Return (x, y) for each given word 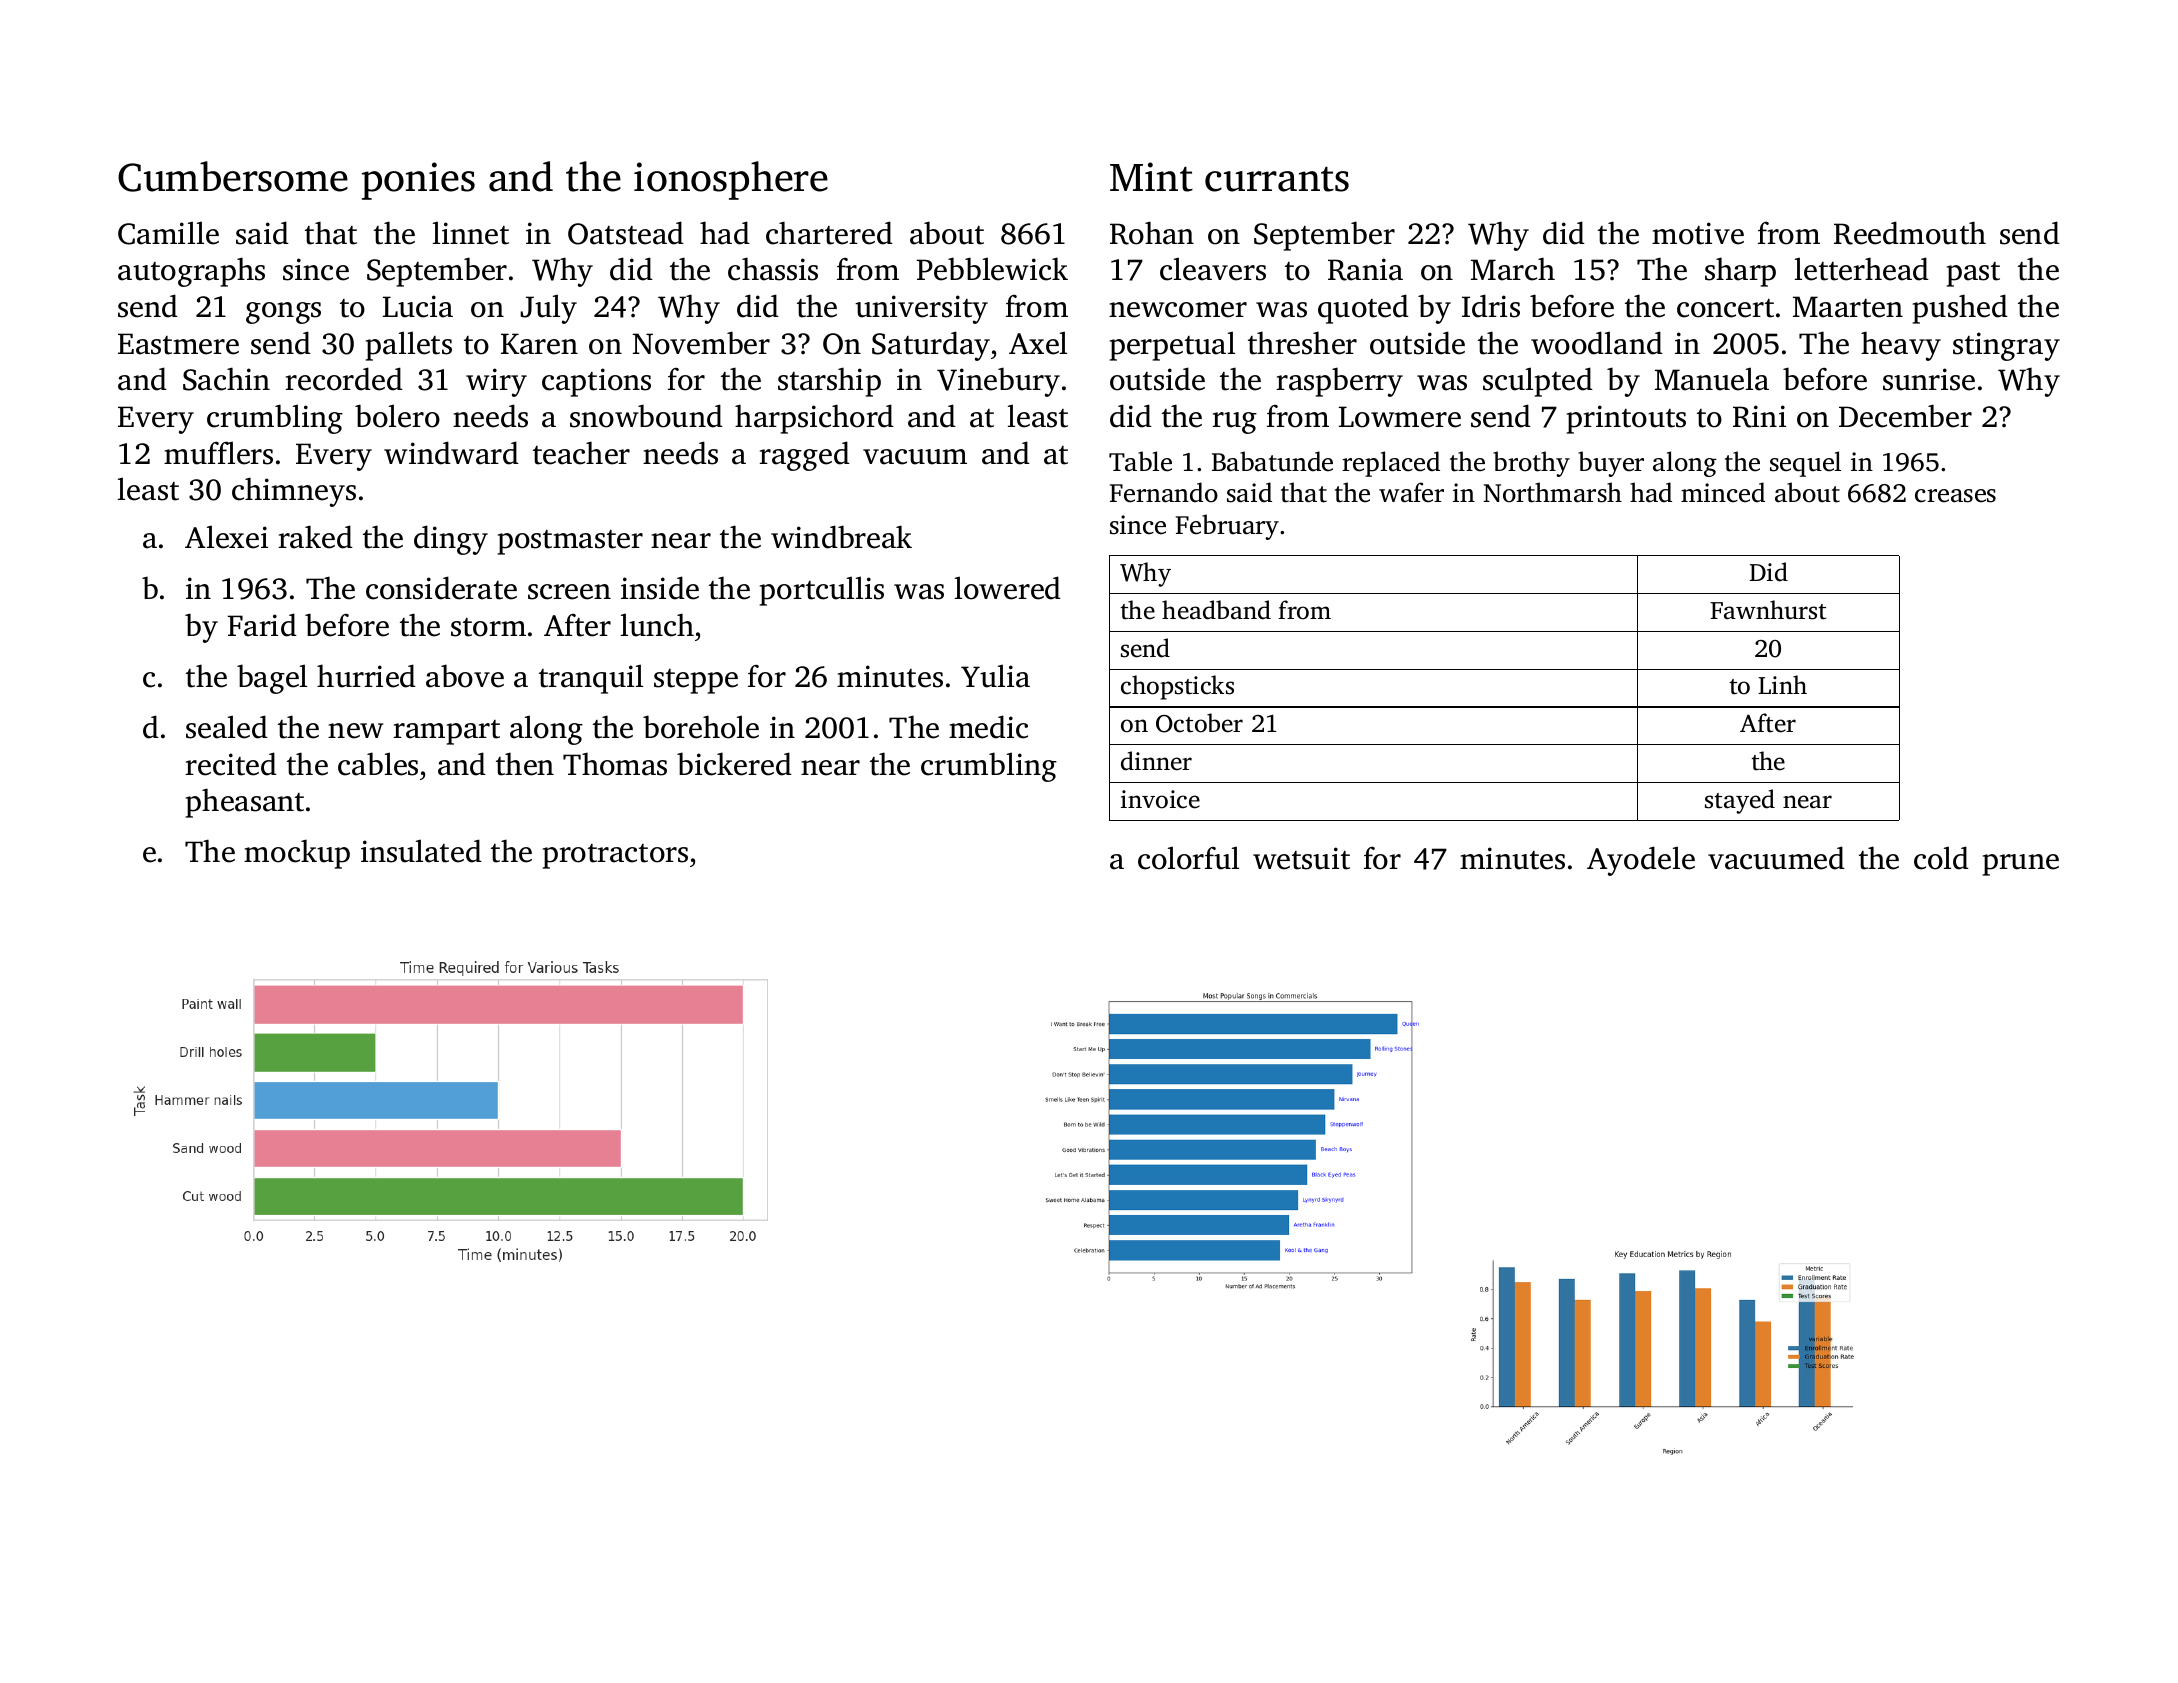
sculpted (1538, 382)
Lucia (418, 306)
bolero (397, 416)
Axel (1038, 343)
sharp (1740, 272)
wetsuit (1301, 858)
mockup (297, 854)
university (921, 309)
